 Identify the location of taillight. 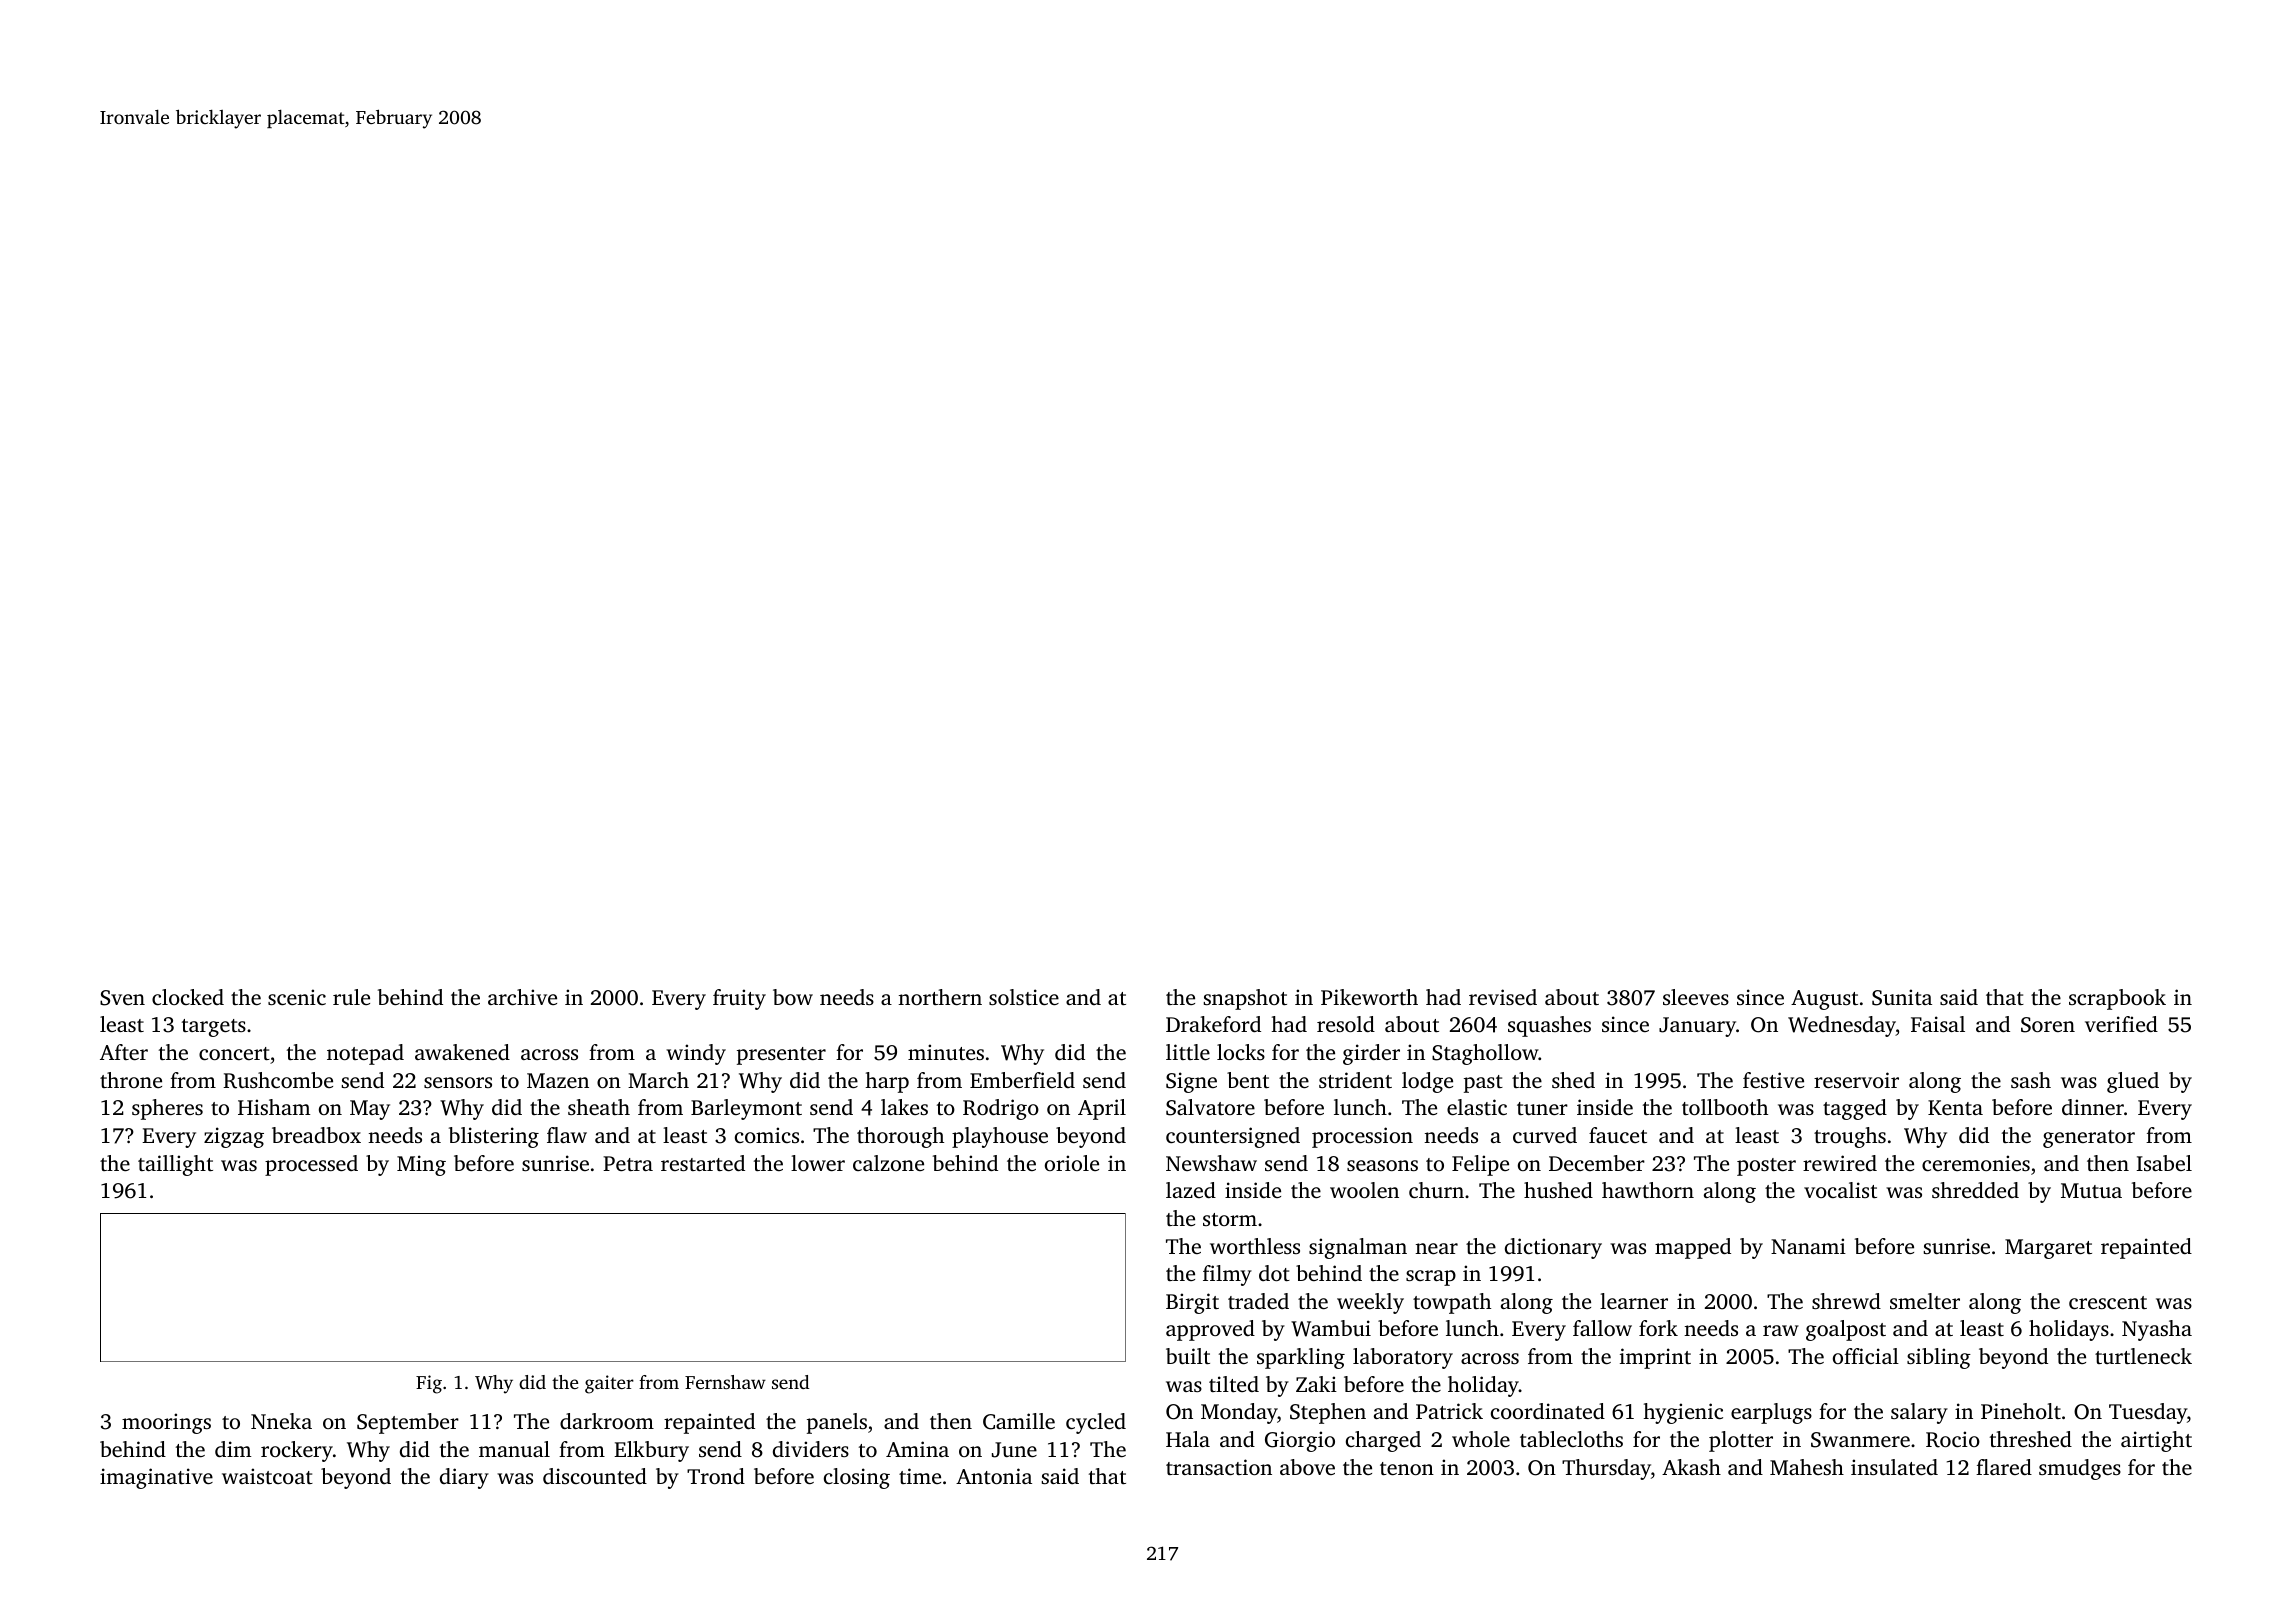
(175, 1165).
